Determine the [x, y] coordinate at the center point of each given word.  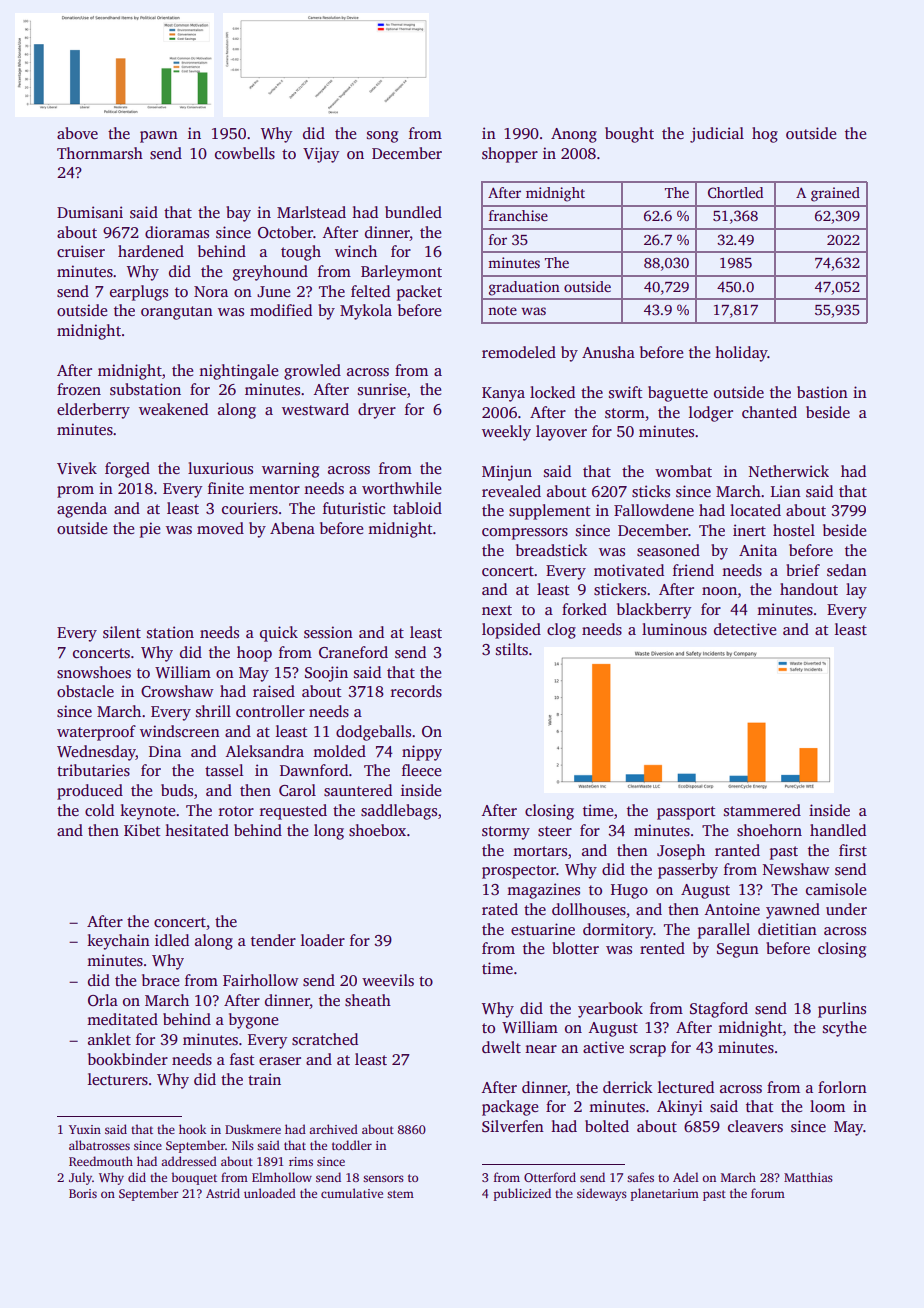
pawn [159, 137]
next [497, 610]
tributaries [93, 770]
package [510, 1108]
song [382, 137]
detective [745, 629]
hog [765, 135]
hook [192, 1129]
